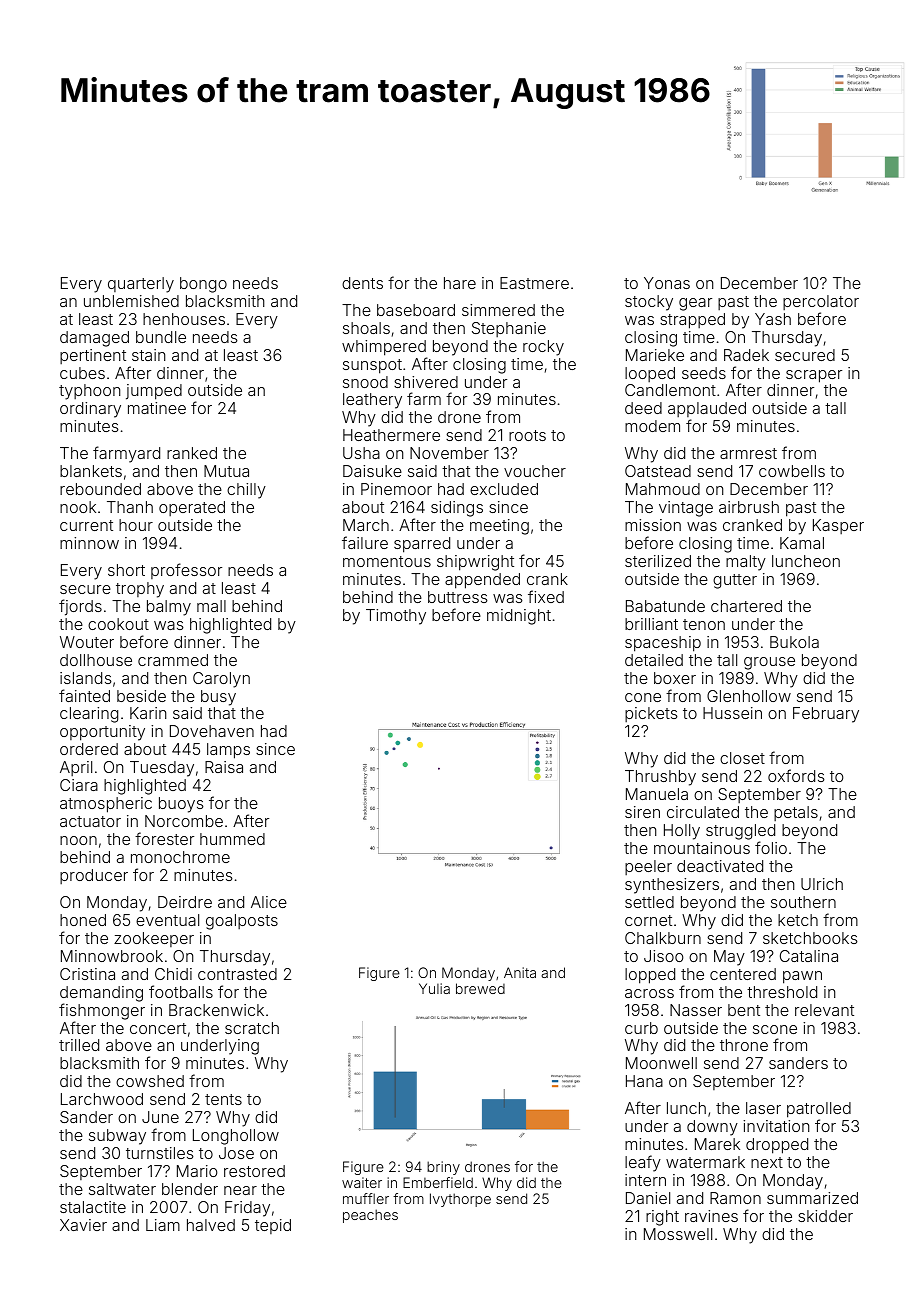  I want to click on Moonwell, so click(661, 1063).
